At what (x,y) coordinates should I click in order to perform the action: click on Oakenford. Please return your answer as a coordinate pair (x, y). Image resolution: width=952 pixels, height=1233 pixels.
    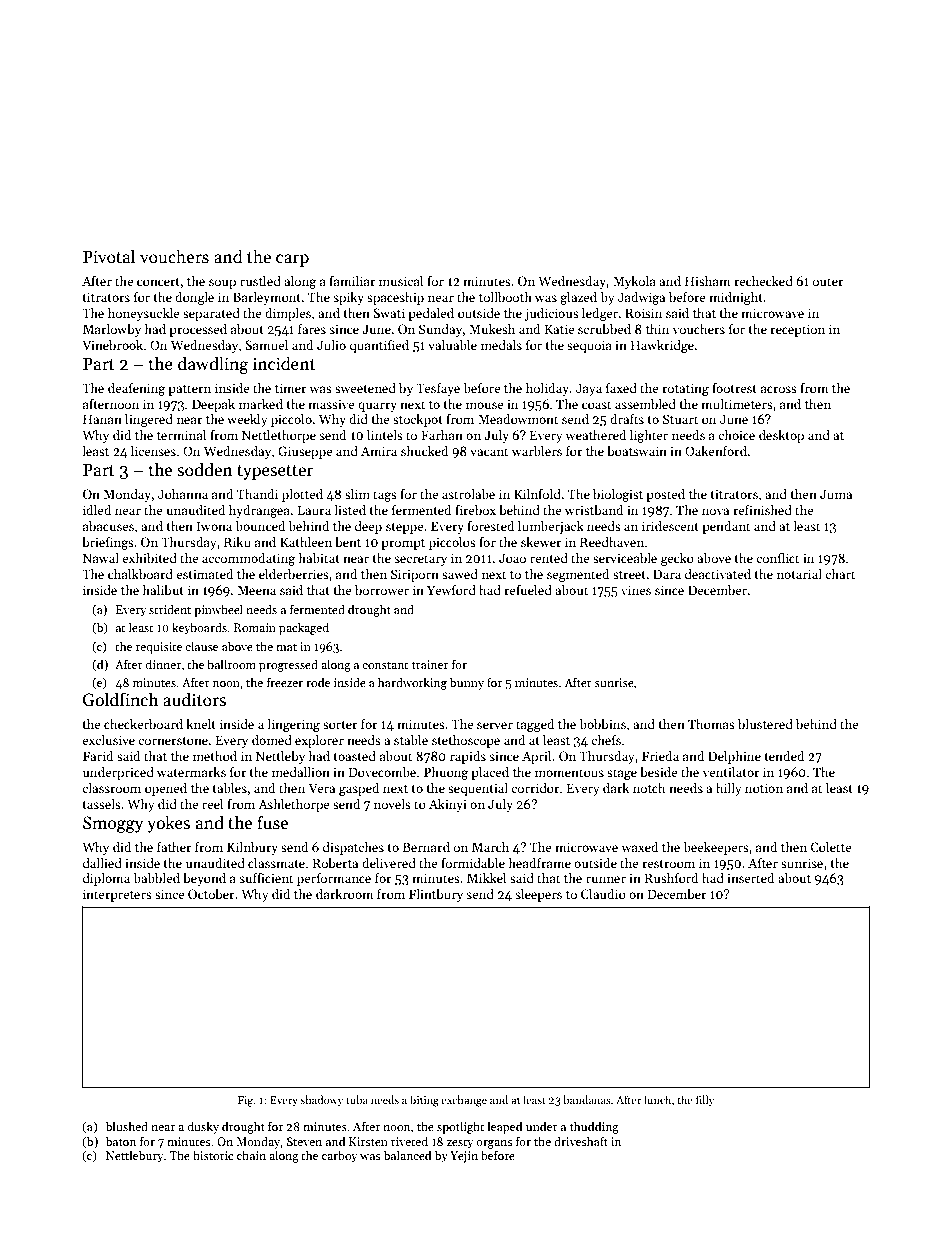
    Looking at the image, I should click on (716, 451).
